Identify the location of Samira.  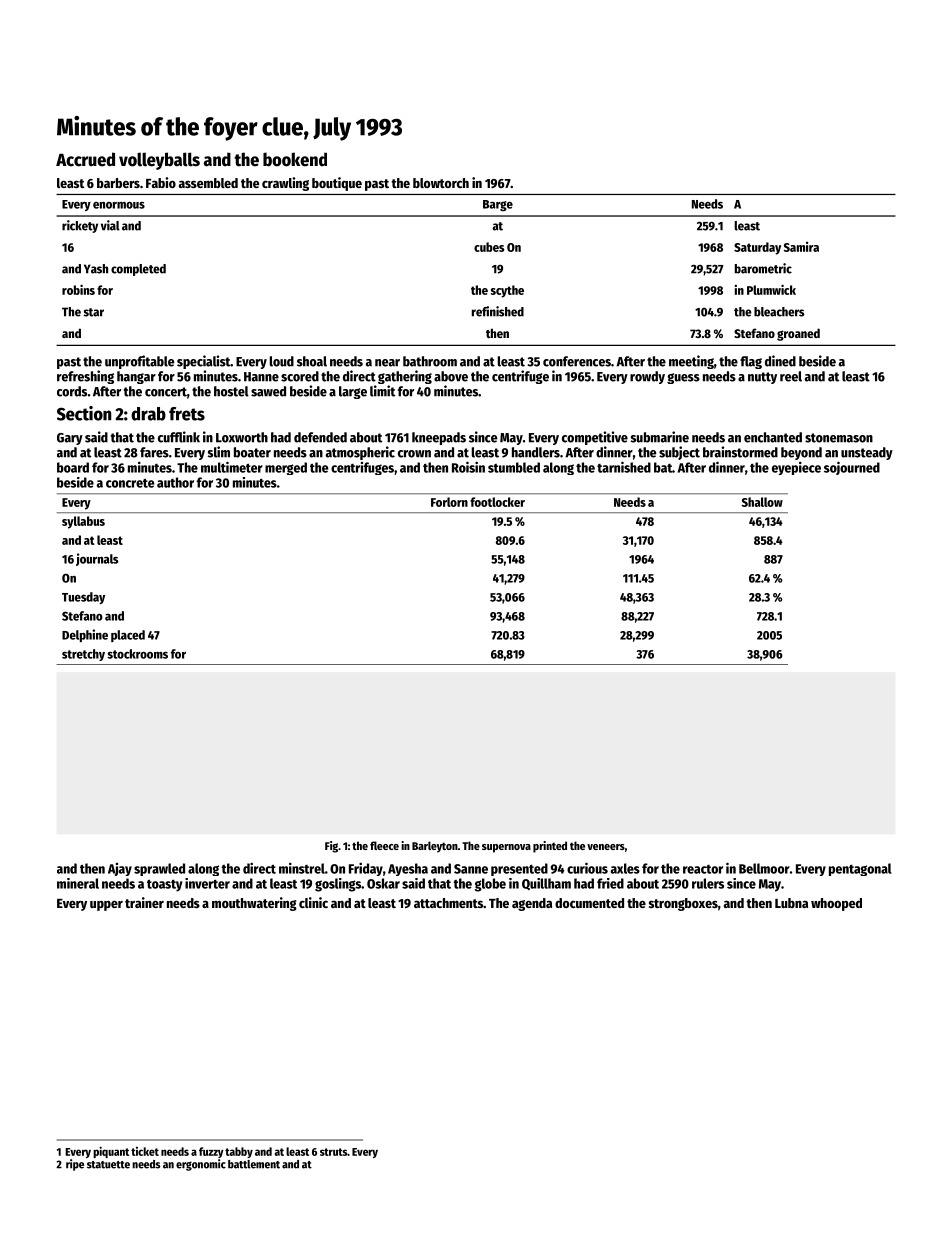
(801, 247).
